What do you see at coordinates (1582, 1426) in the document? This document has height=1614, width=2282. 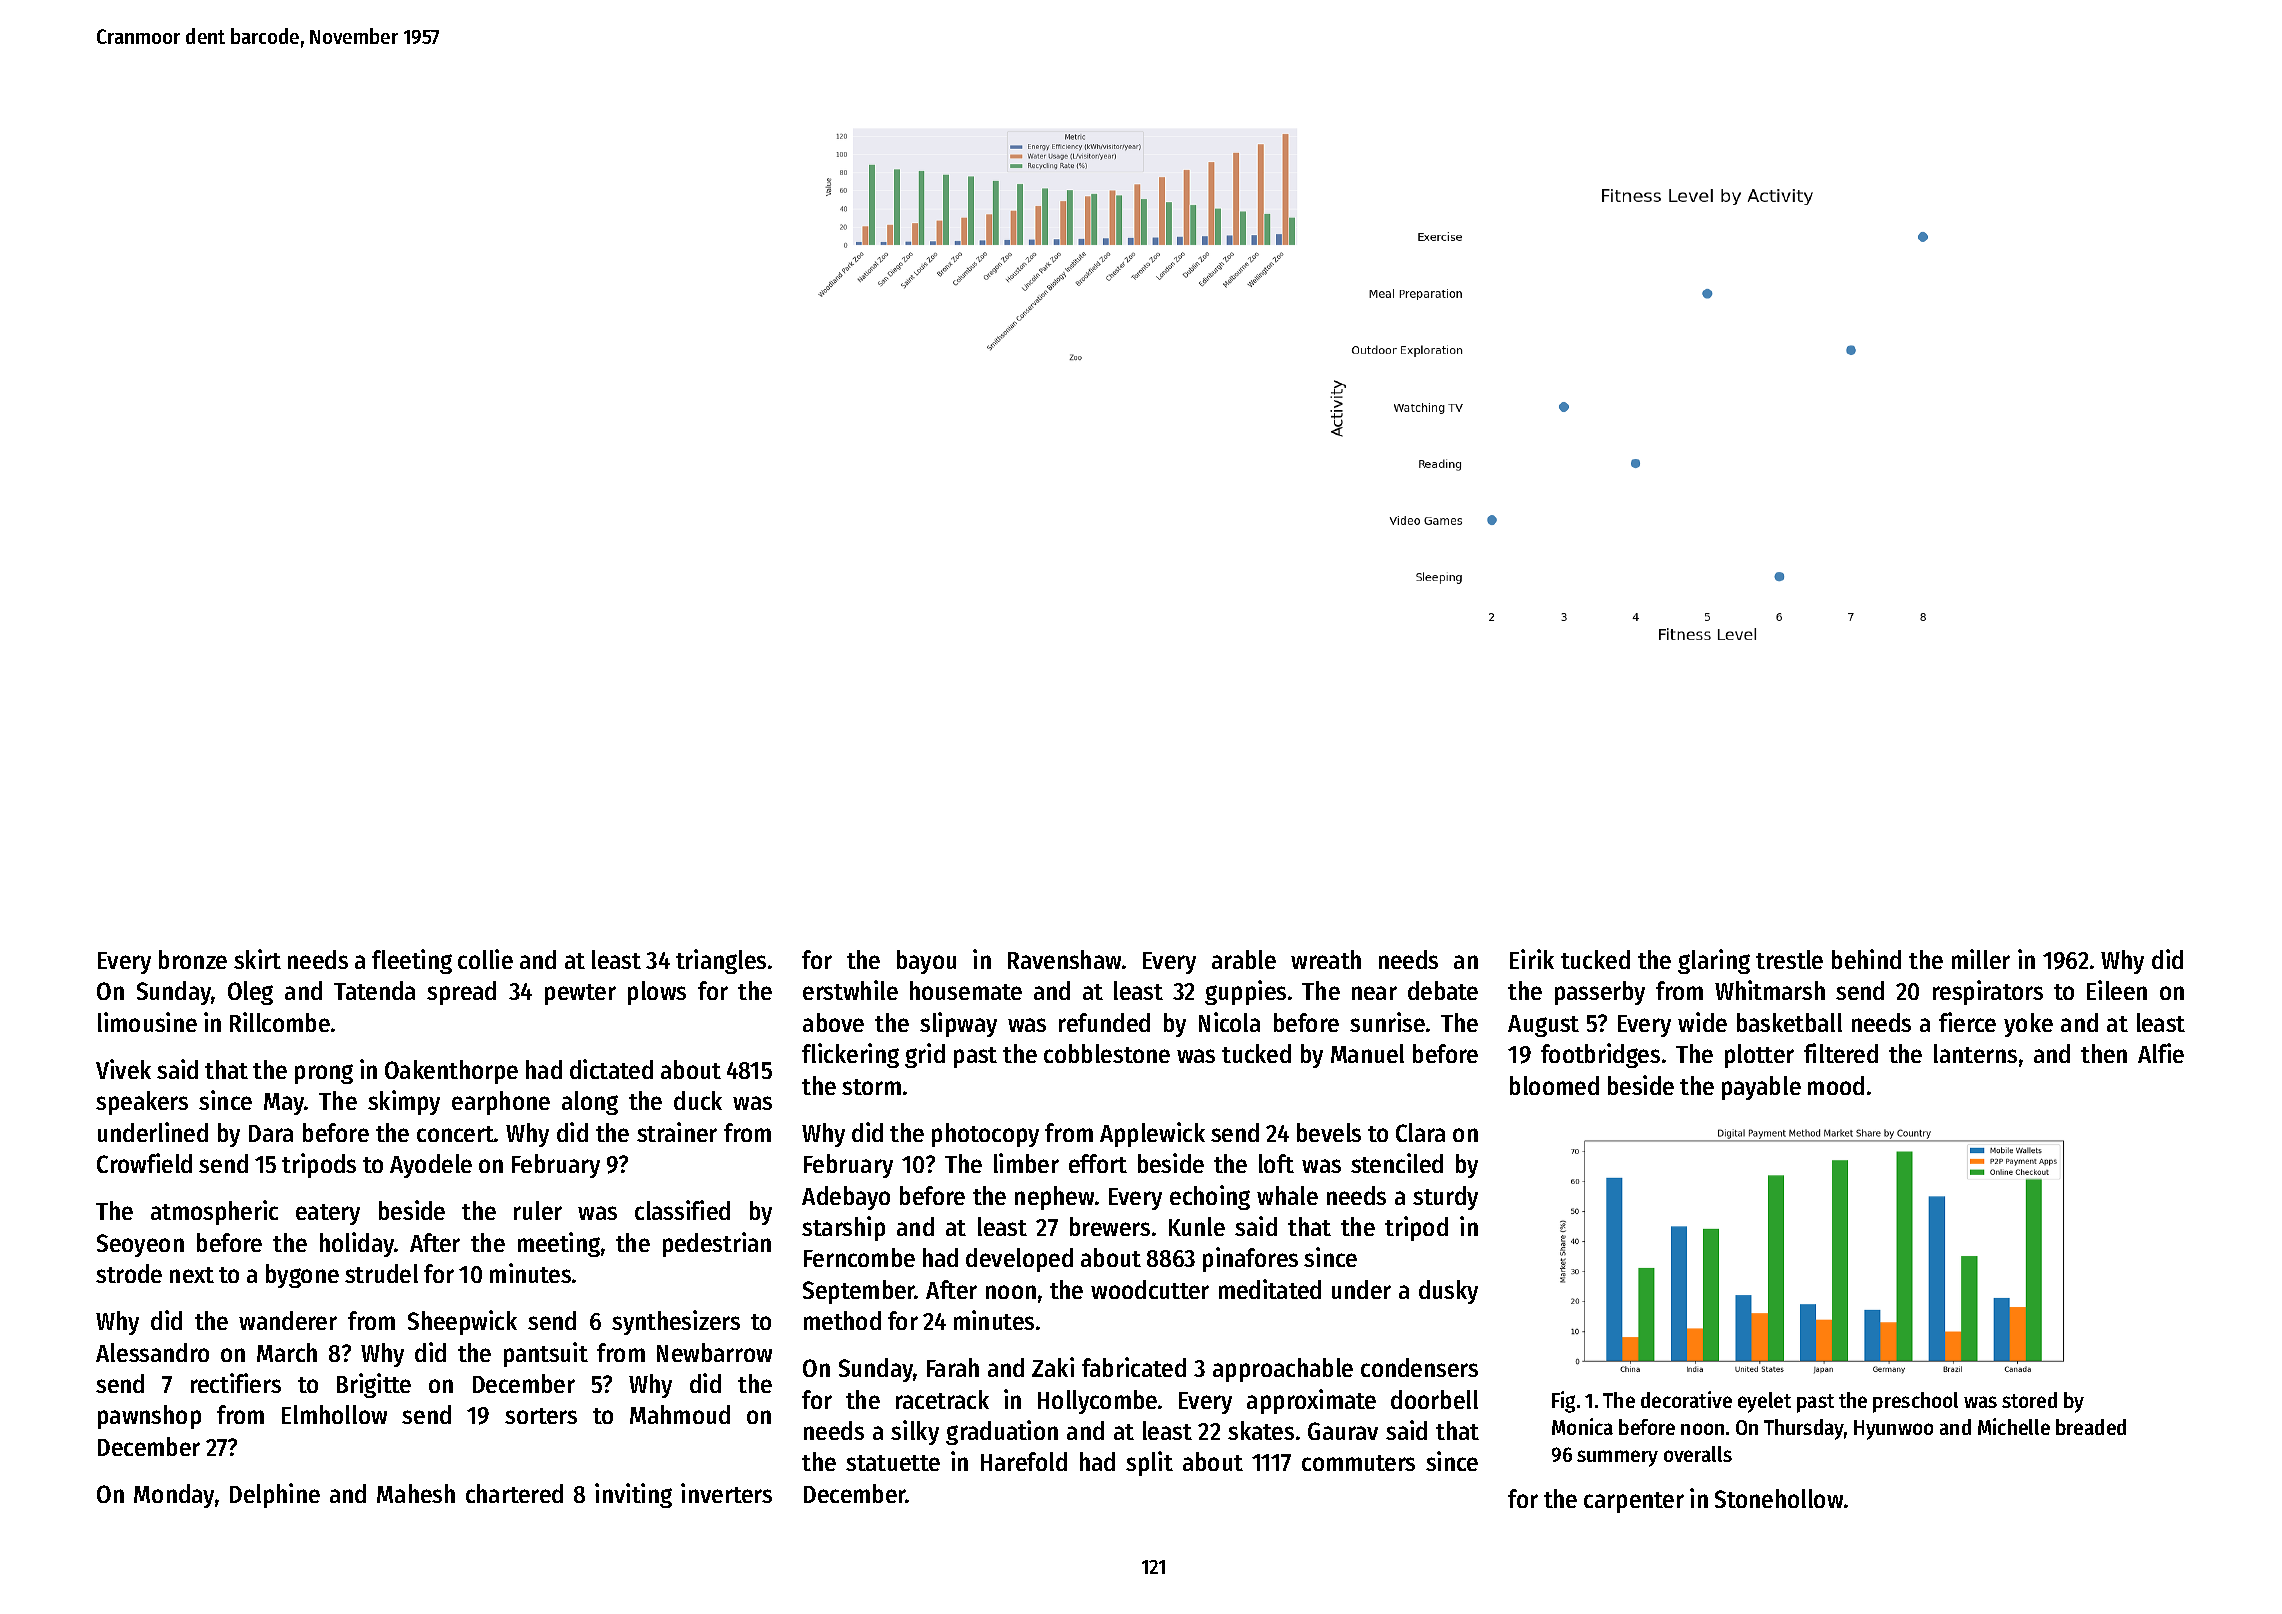 I see `Monica` at bounding box center [1582, 1426].
